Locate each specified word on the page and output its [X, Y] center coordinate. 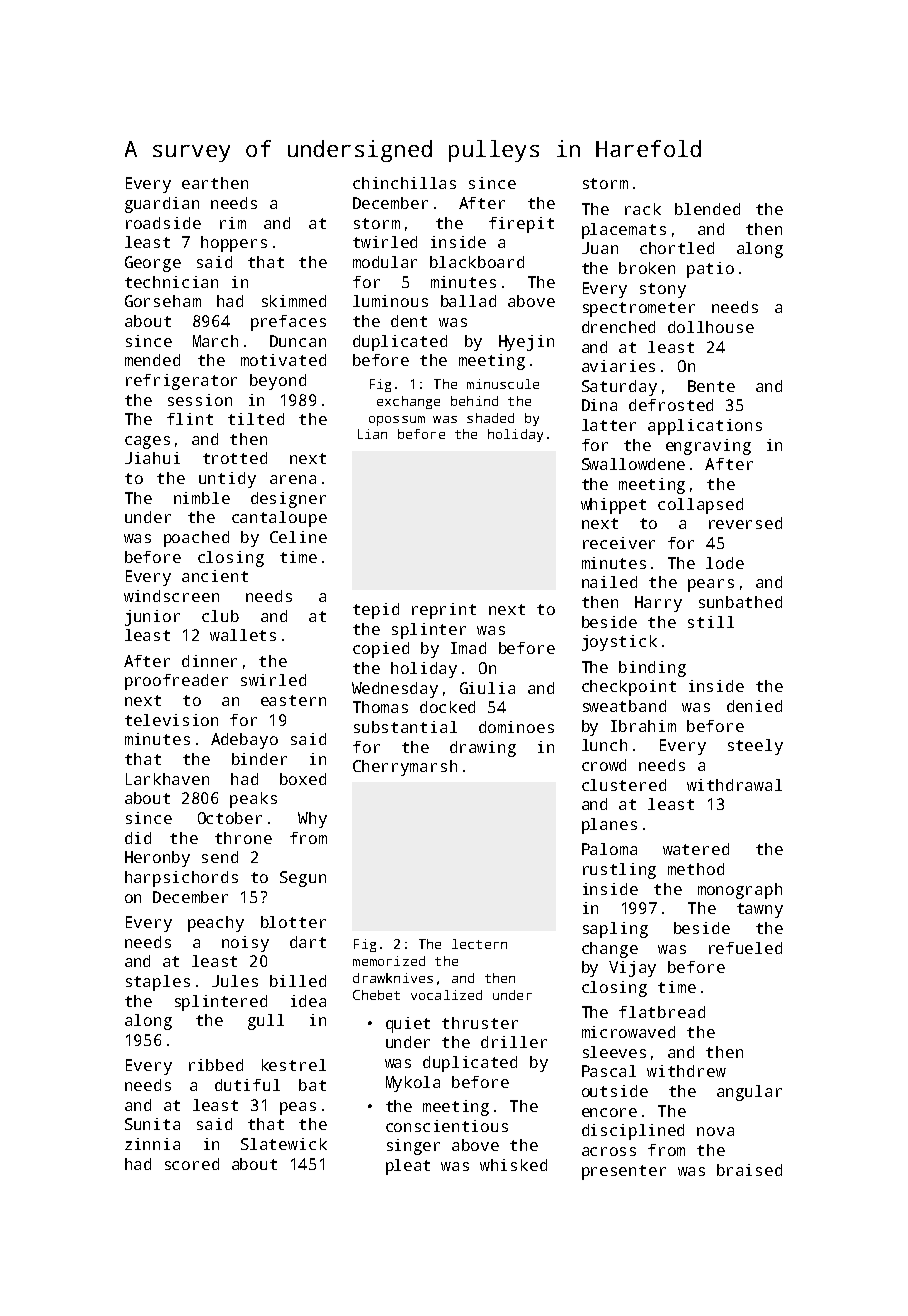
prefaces [288, 323]
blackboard [477, 262]
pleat [408, 1167]
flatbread [662, 1012]
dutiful [247, 1085]
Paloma [609, 849]
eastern [293, 700]
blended [707, 209]
